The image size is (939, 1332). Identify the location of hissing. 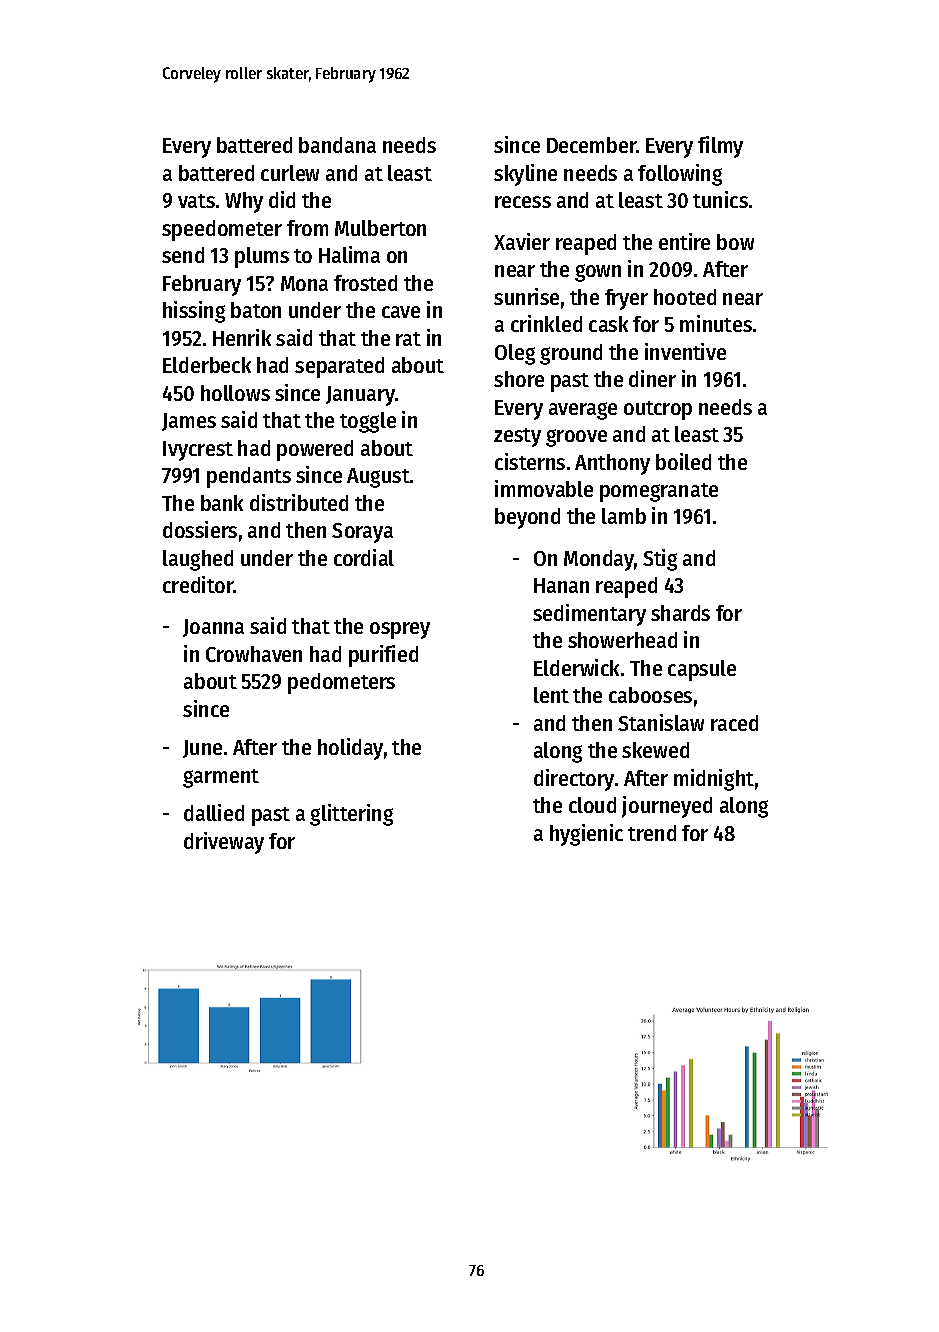
(194, 312).
